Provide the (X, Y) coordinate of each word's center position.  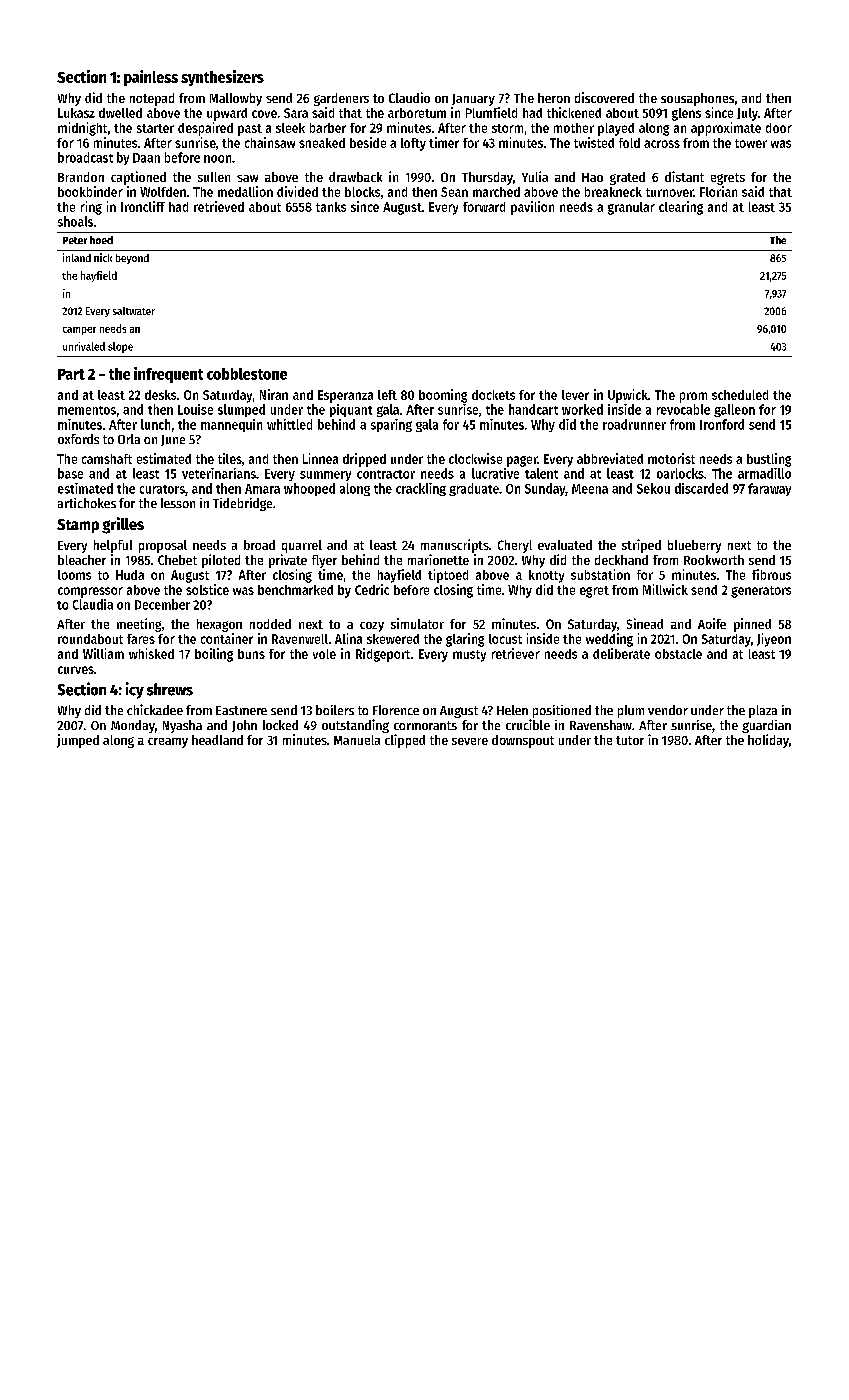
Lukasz (76, 113)
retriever (516, 653)
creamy (168, 743)
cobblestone (247, 374)
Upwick (628, 396)
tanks (331, 207)
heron (554, 98)
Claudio (409, 97)
